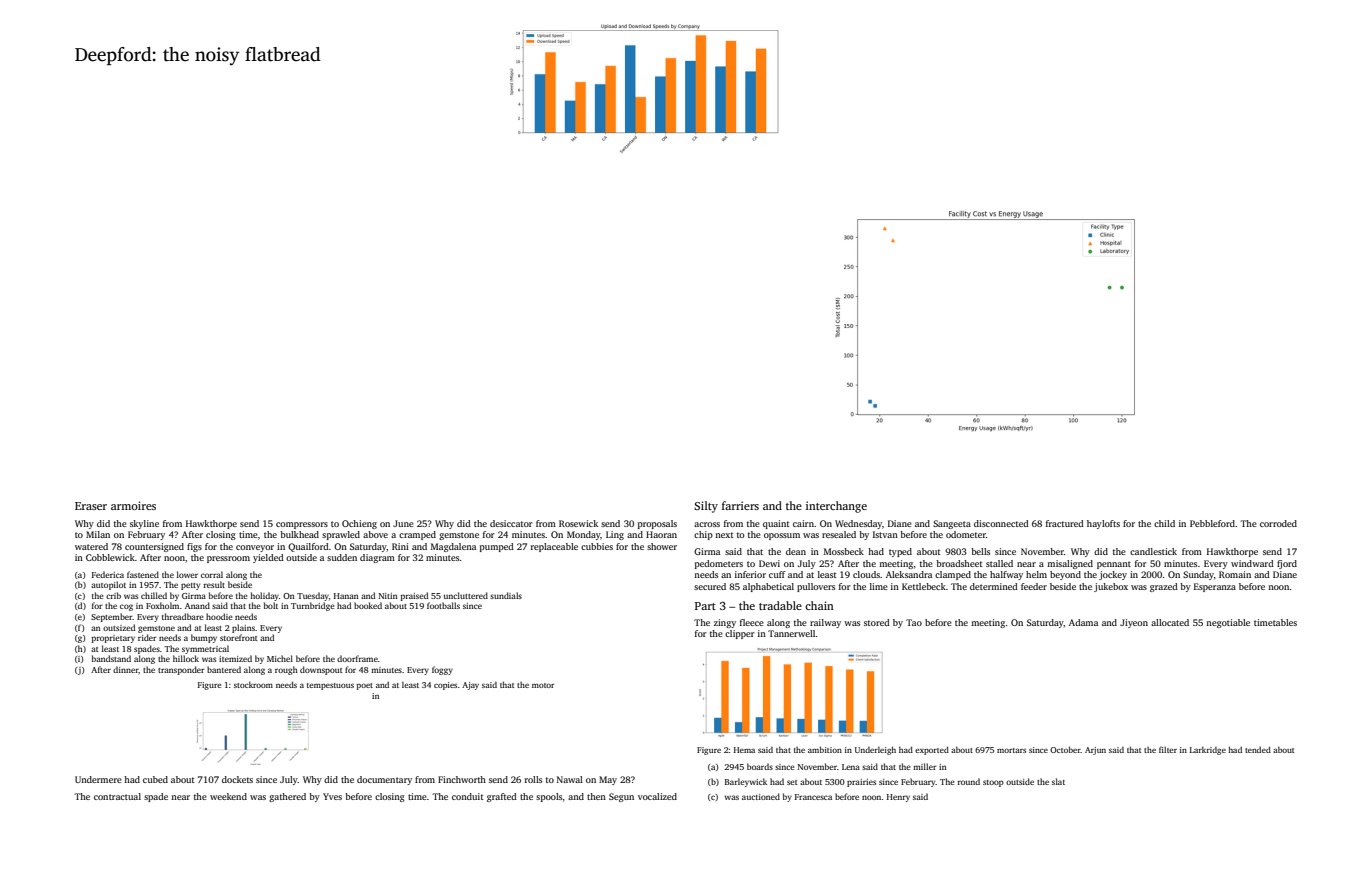 Image resolution: width=1372 pixels, height=887 pixels. What do you see at coordinates (924, 586) in the screenshot?
I see `Kettlebeck` at bounding box center [924, 586].
